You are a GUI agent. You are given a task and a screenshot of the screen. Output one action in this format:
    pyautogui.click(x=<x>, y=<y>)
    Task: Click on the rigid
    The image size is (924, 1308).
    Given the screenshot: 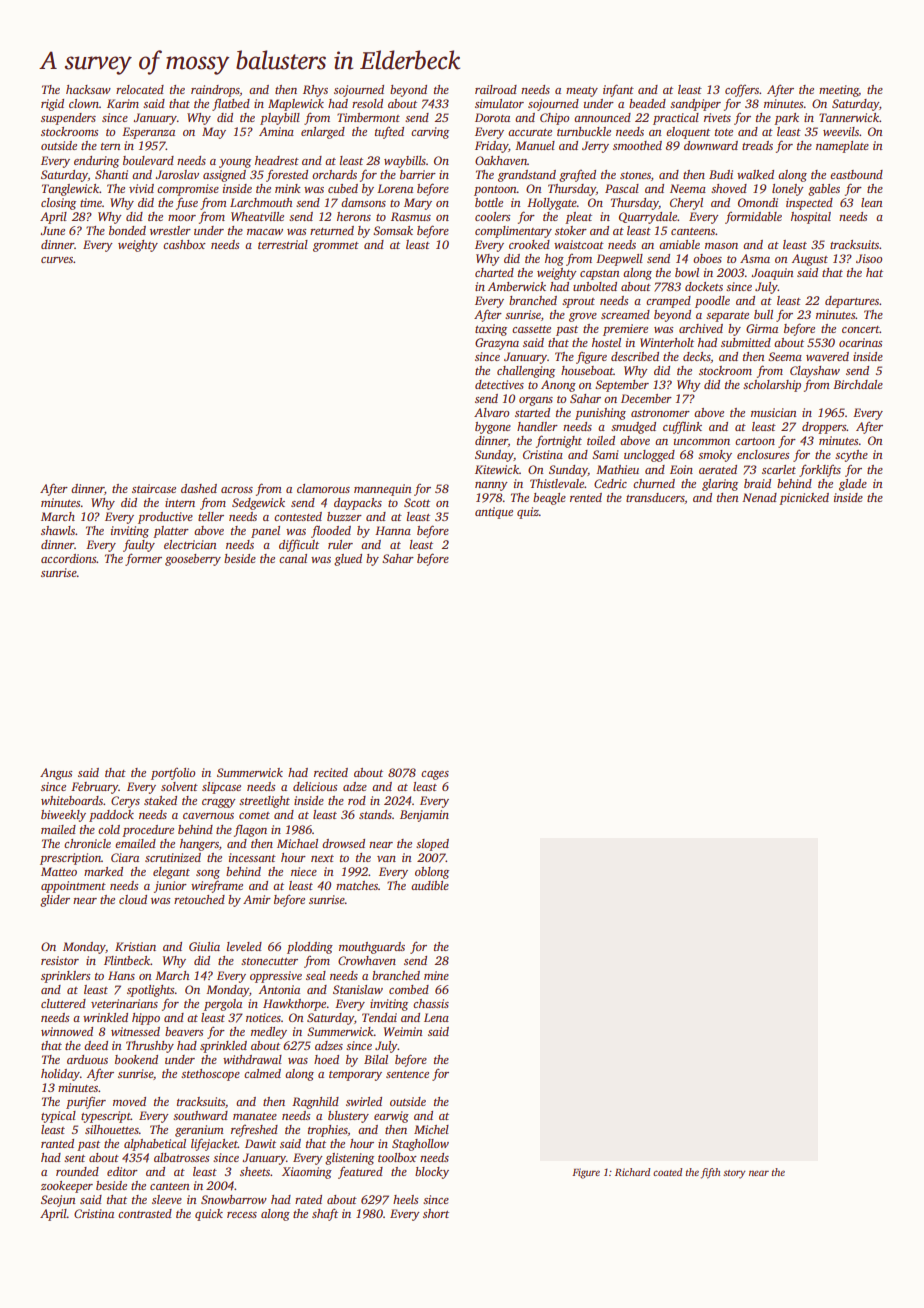 What is the action you would take?
    pyautogui.click(x=52, y=105)
